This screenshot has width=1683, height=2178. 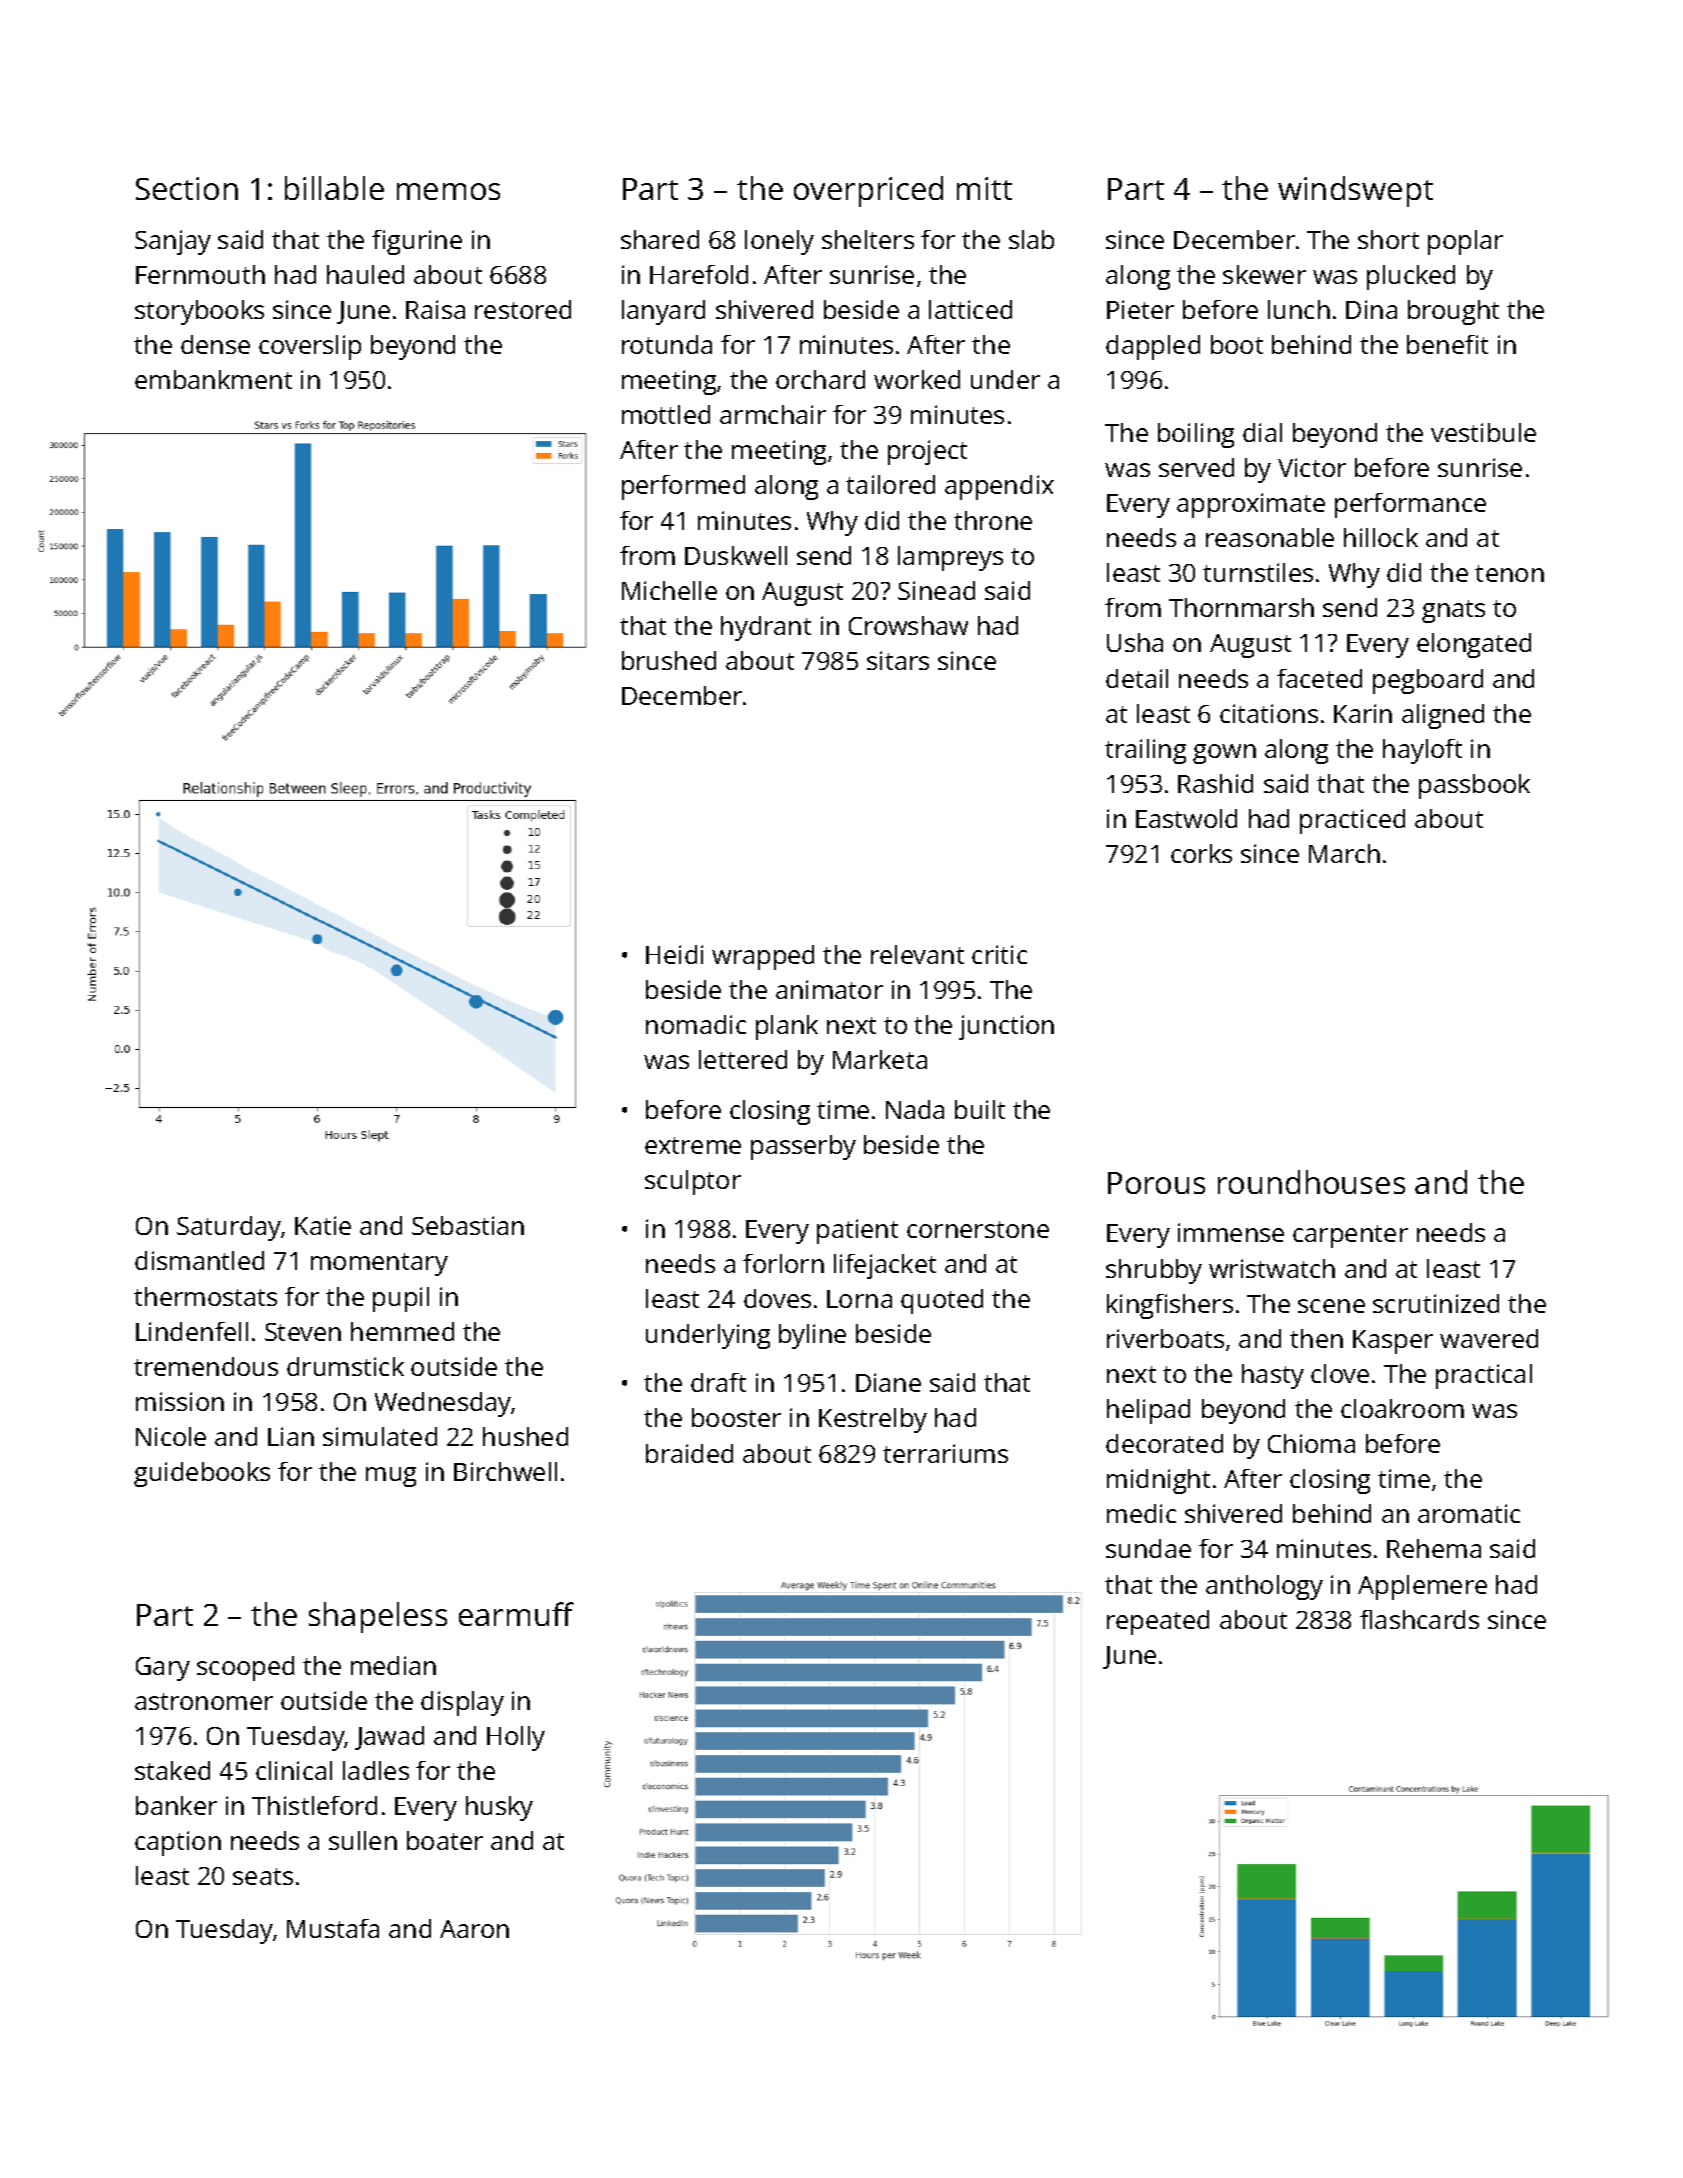 What do you see at coordinates (187, 188) in the screenshot?
I see `Section` at bounding box center [187, 188].
